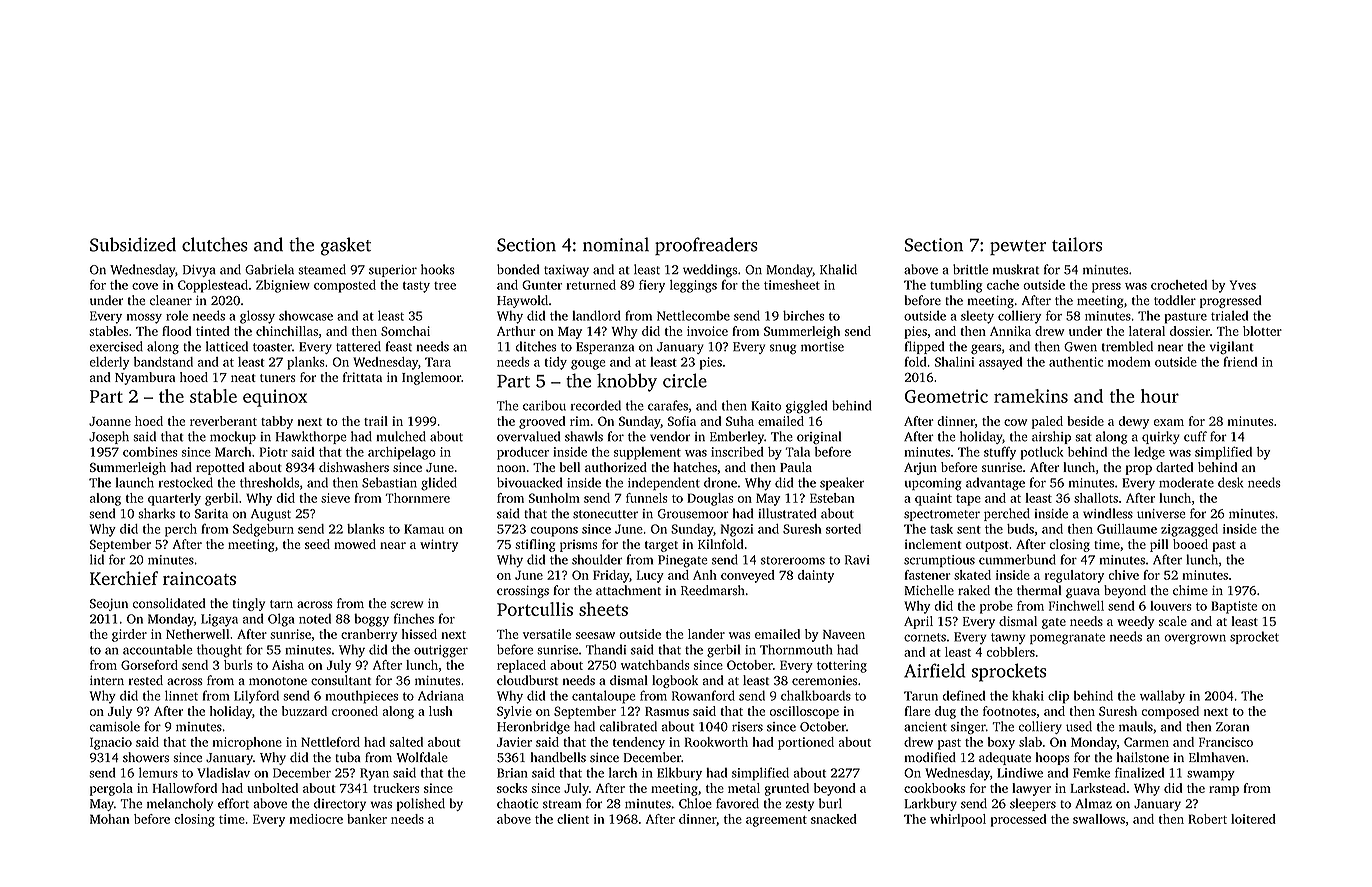 Image resolution: width=1372 pixels, height=887 pixels. Describe the element at coordinates (1231, 347) in the page. I see `vigilant` at that location.
